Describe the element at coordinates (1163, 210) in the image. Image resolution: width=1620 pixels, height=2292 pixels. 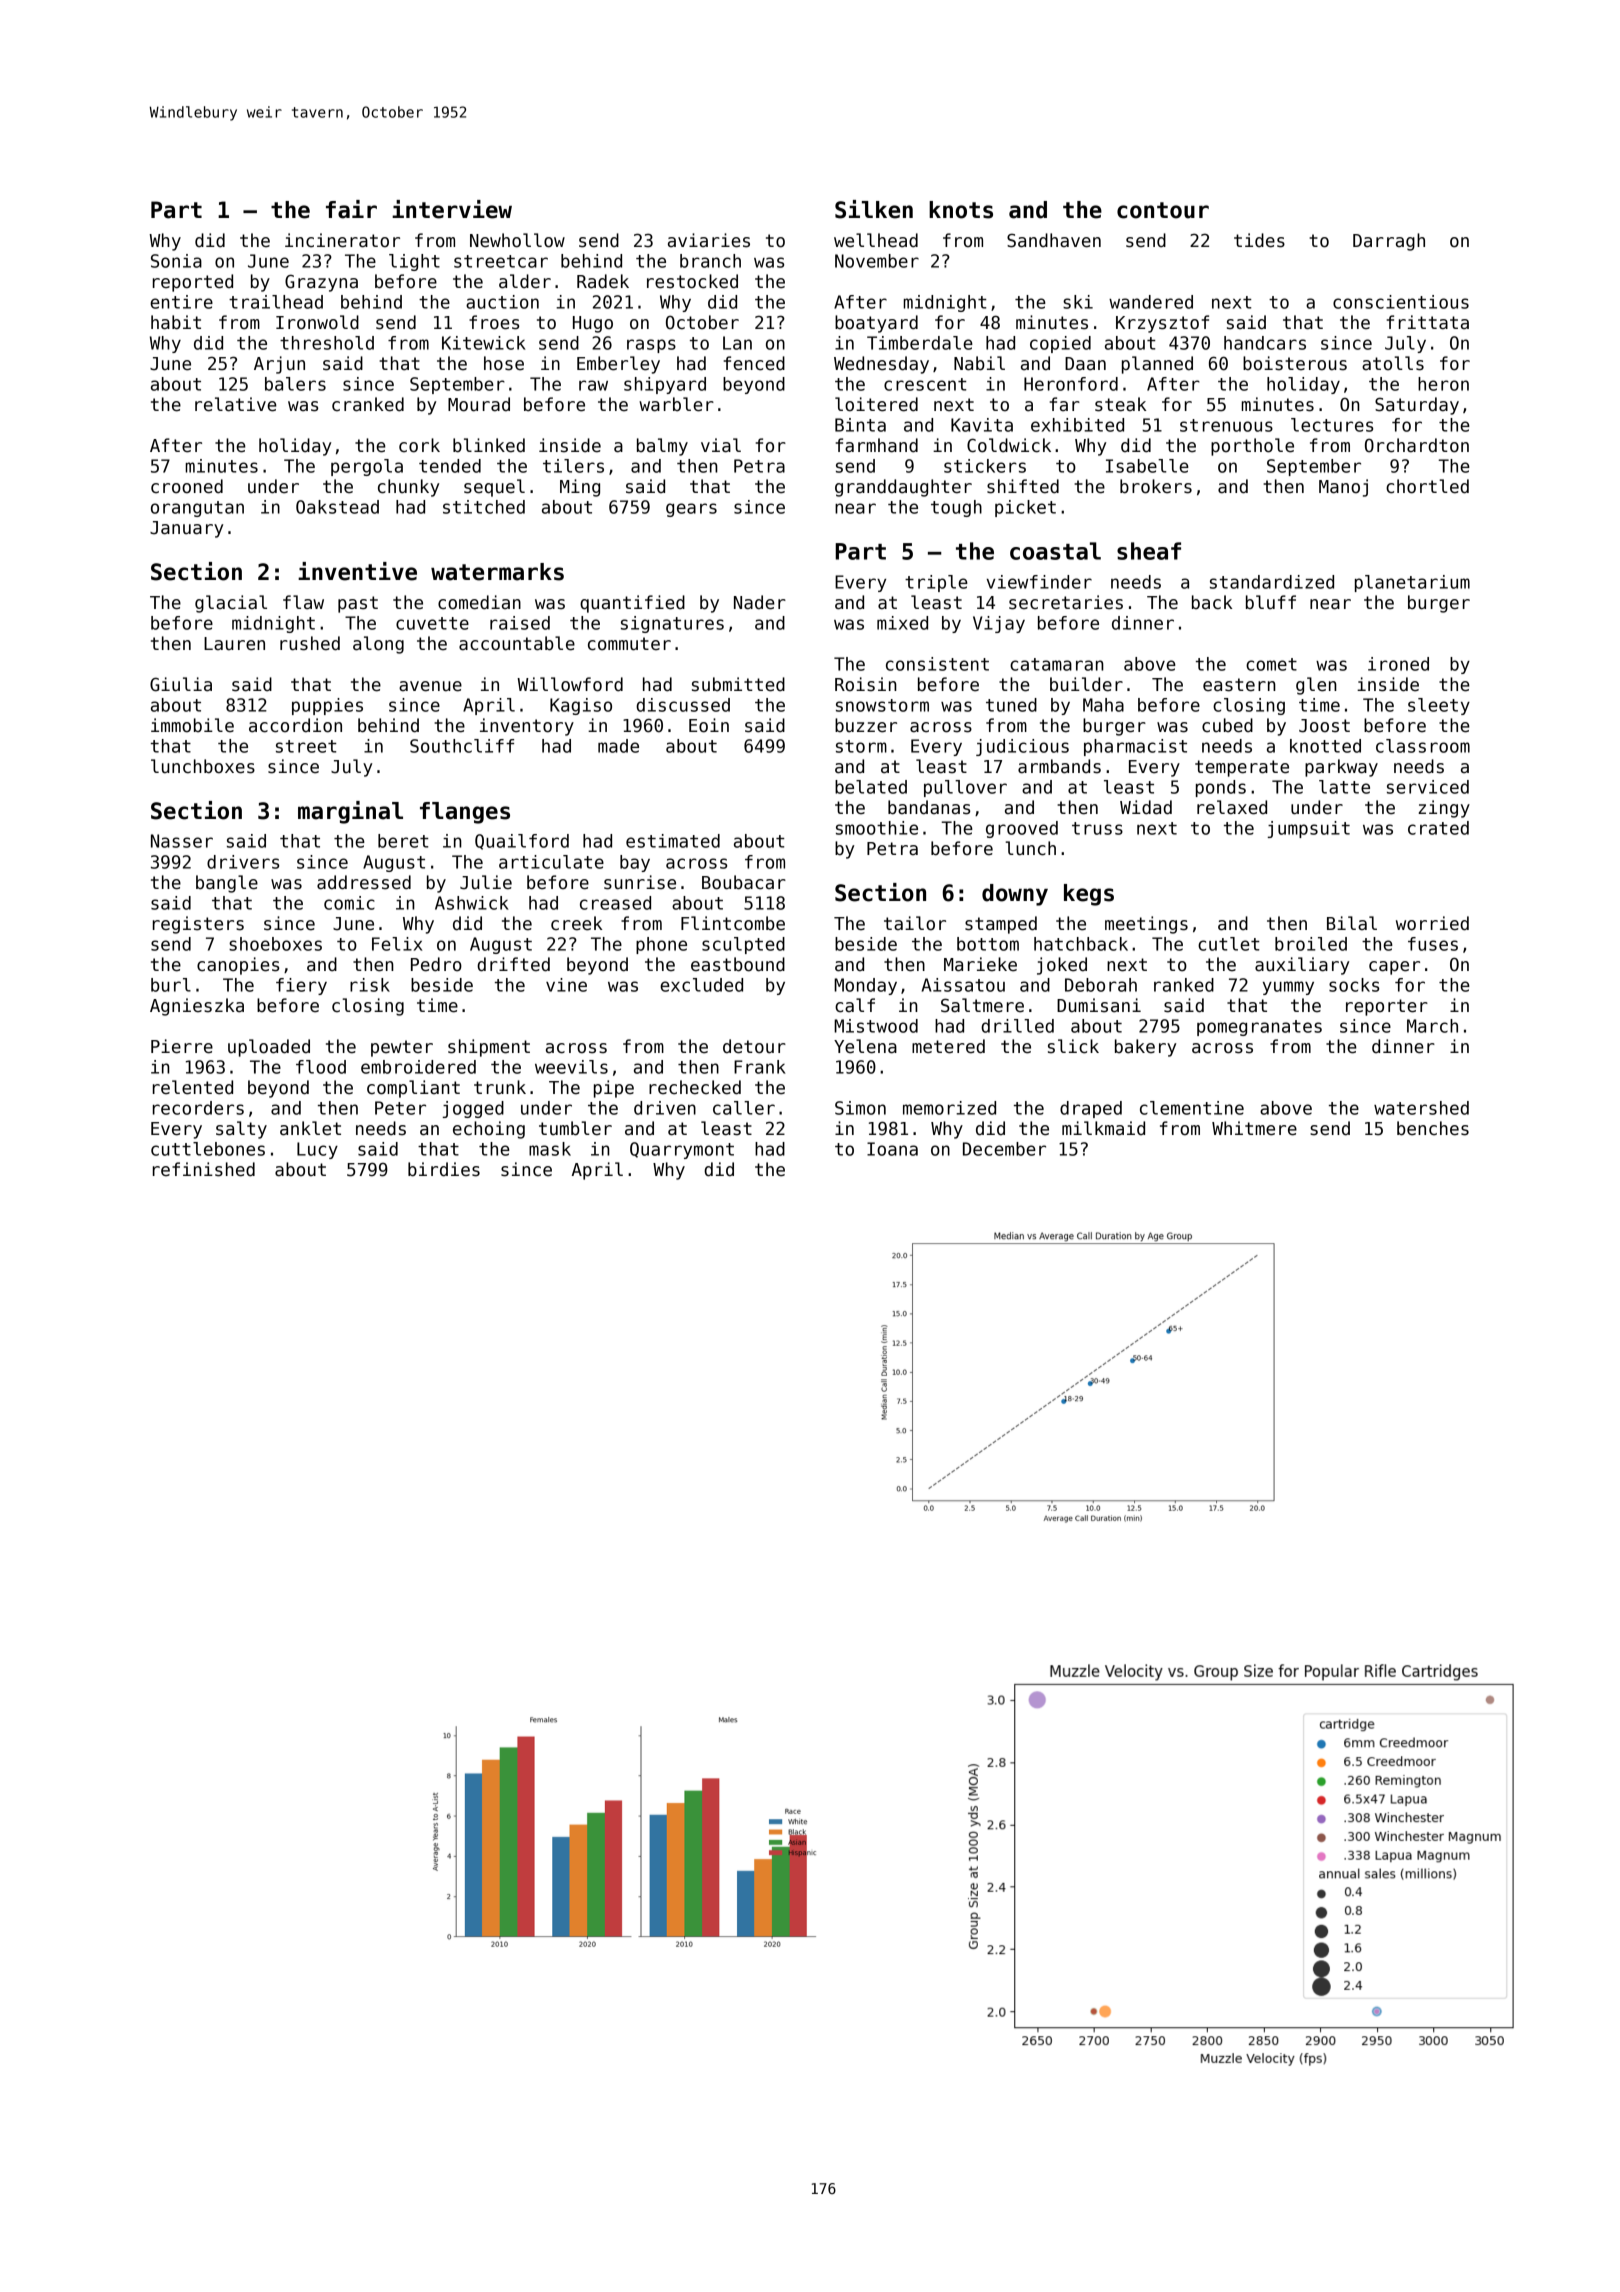
I see `contour` at that location.
